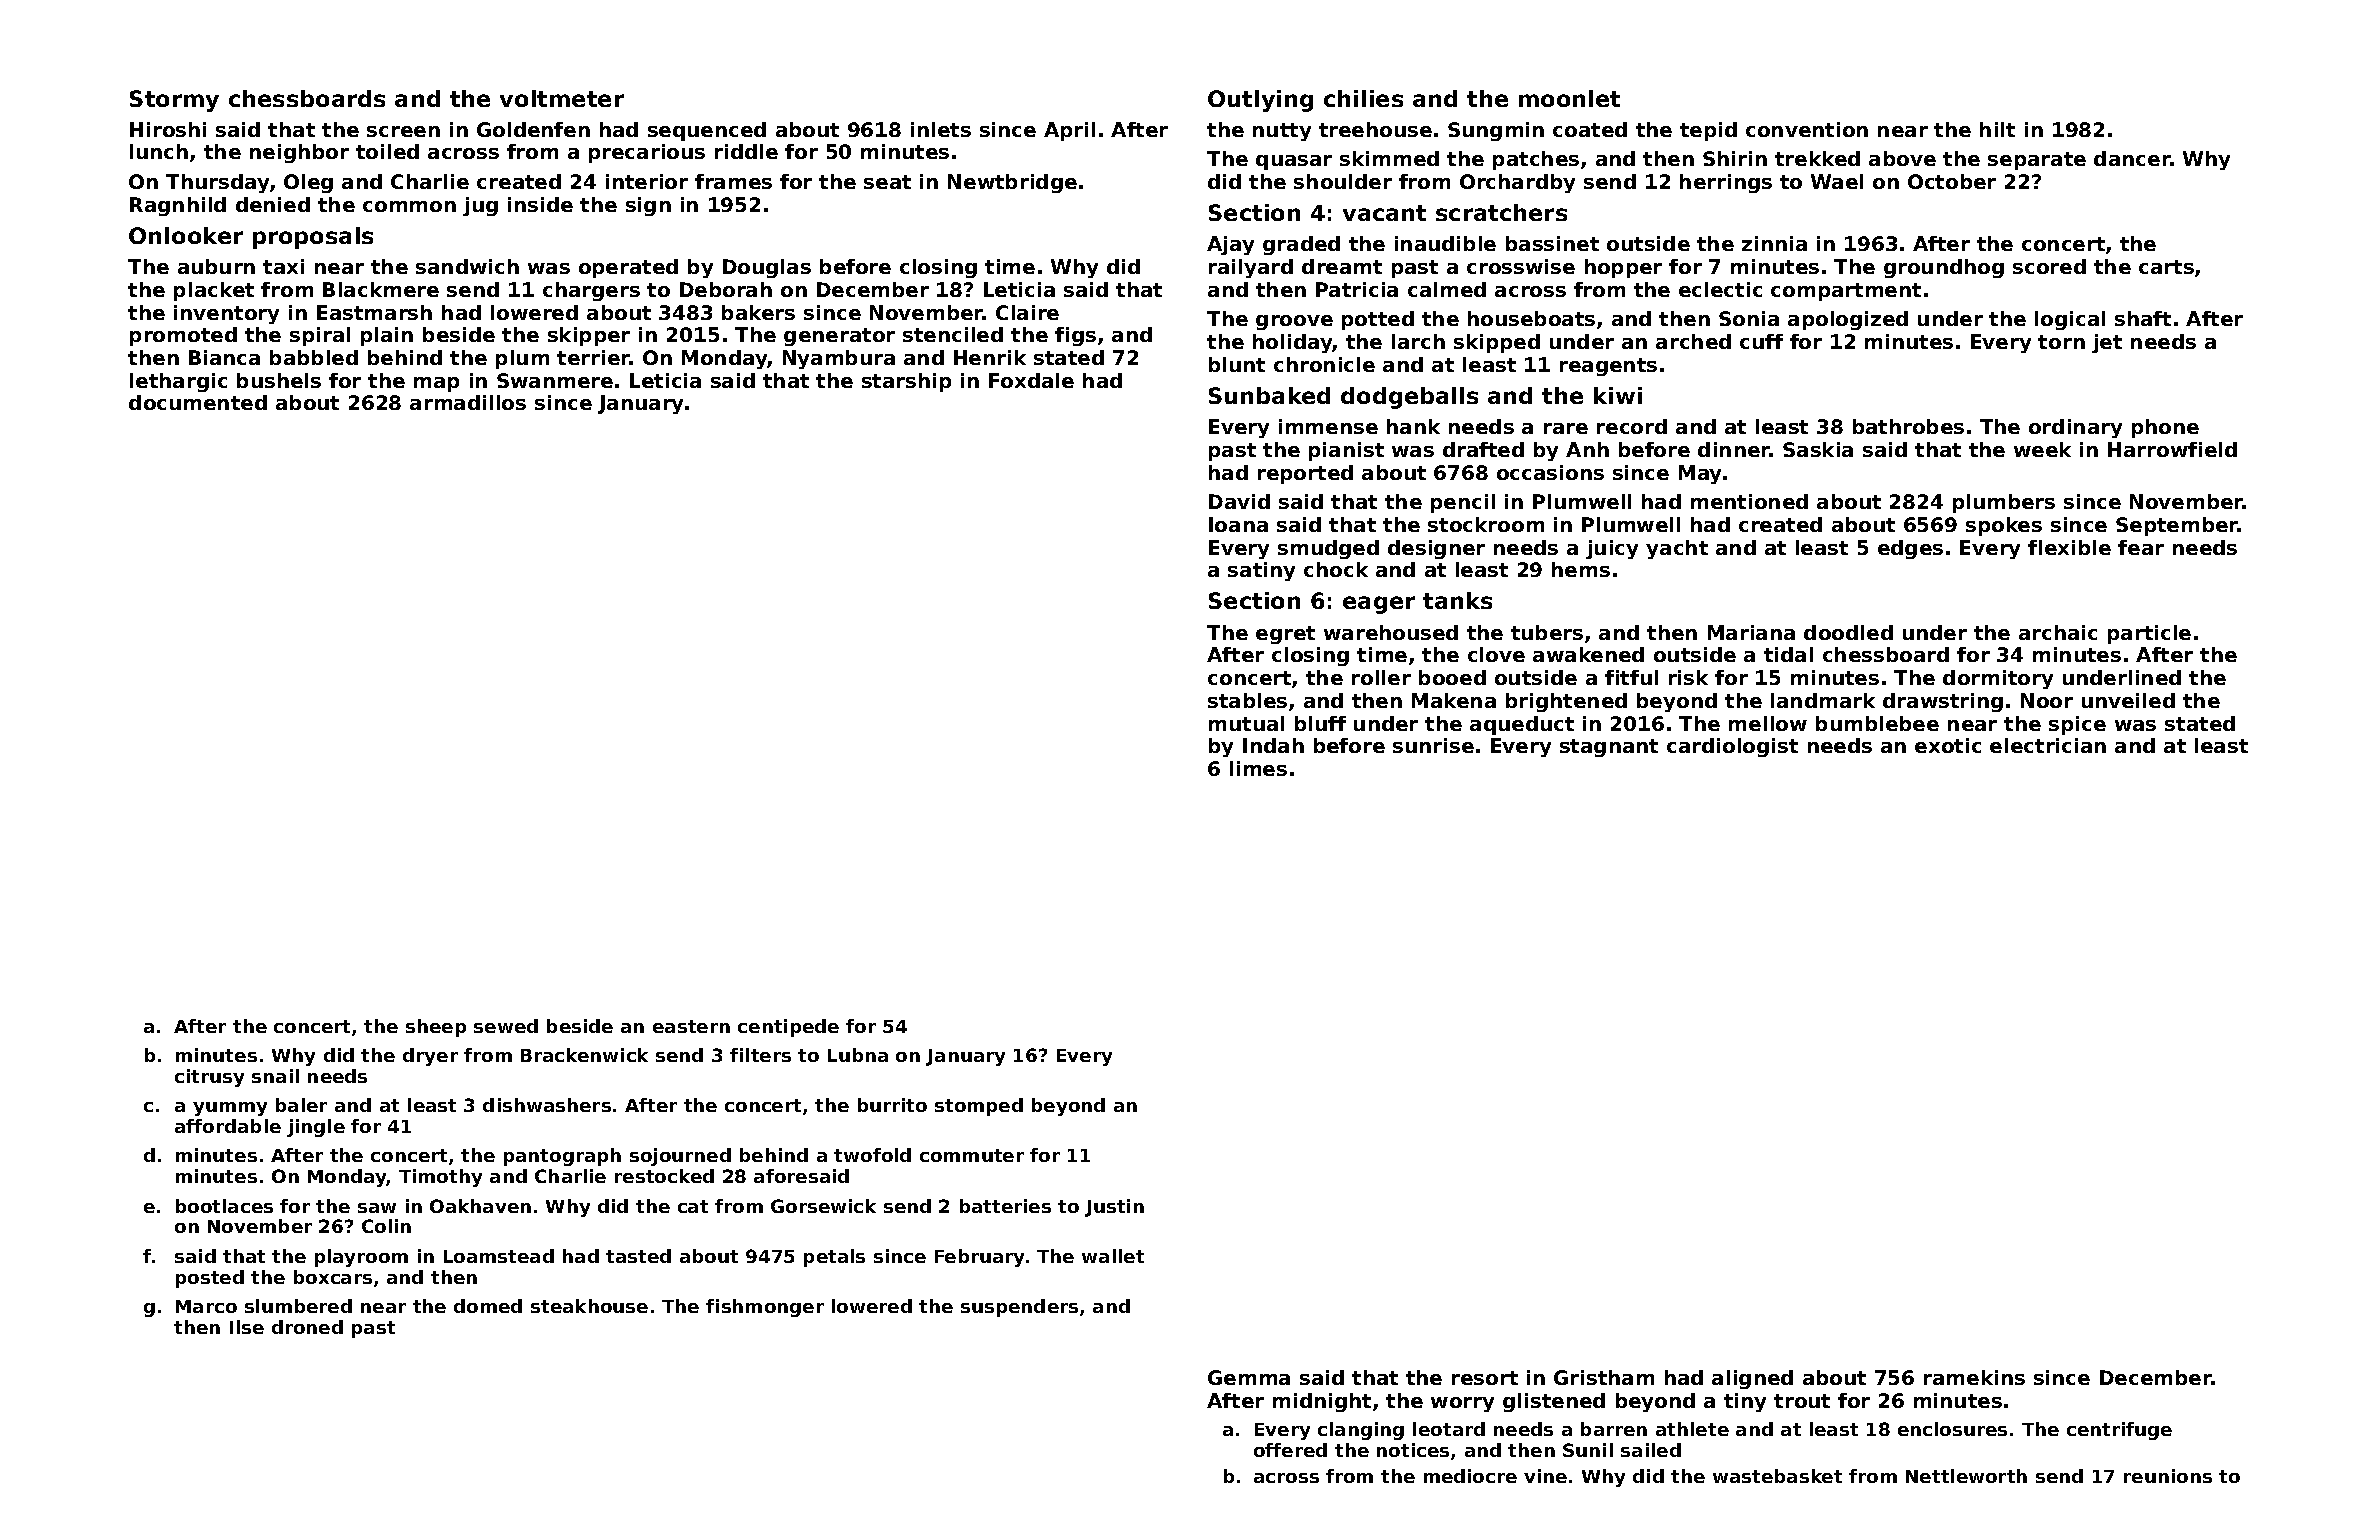 The width and height of the document is (2380, 1540). What do you see at coordinates (1019, 1308) in the document?
I see `suspenders` at bounding box center [1019, 1308].
